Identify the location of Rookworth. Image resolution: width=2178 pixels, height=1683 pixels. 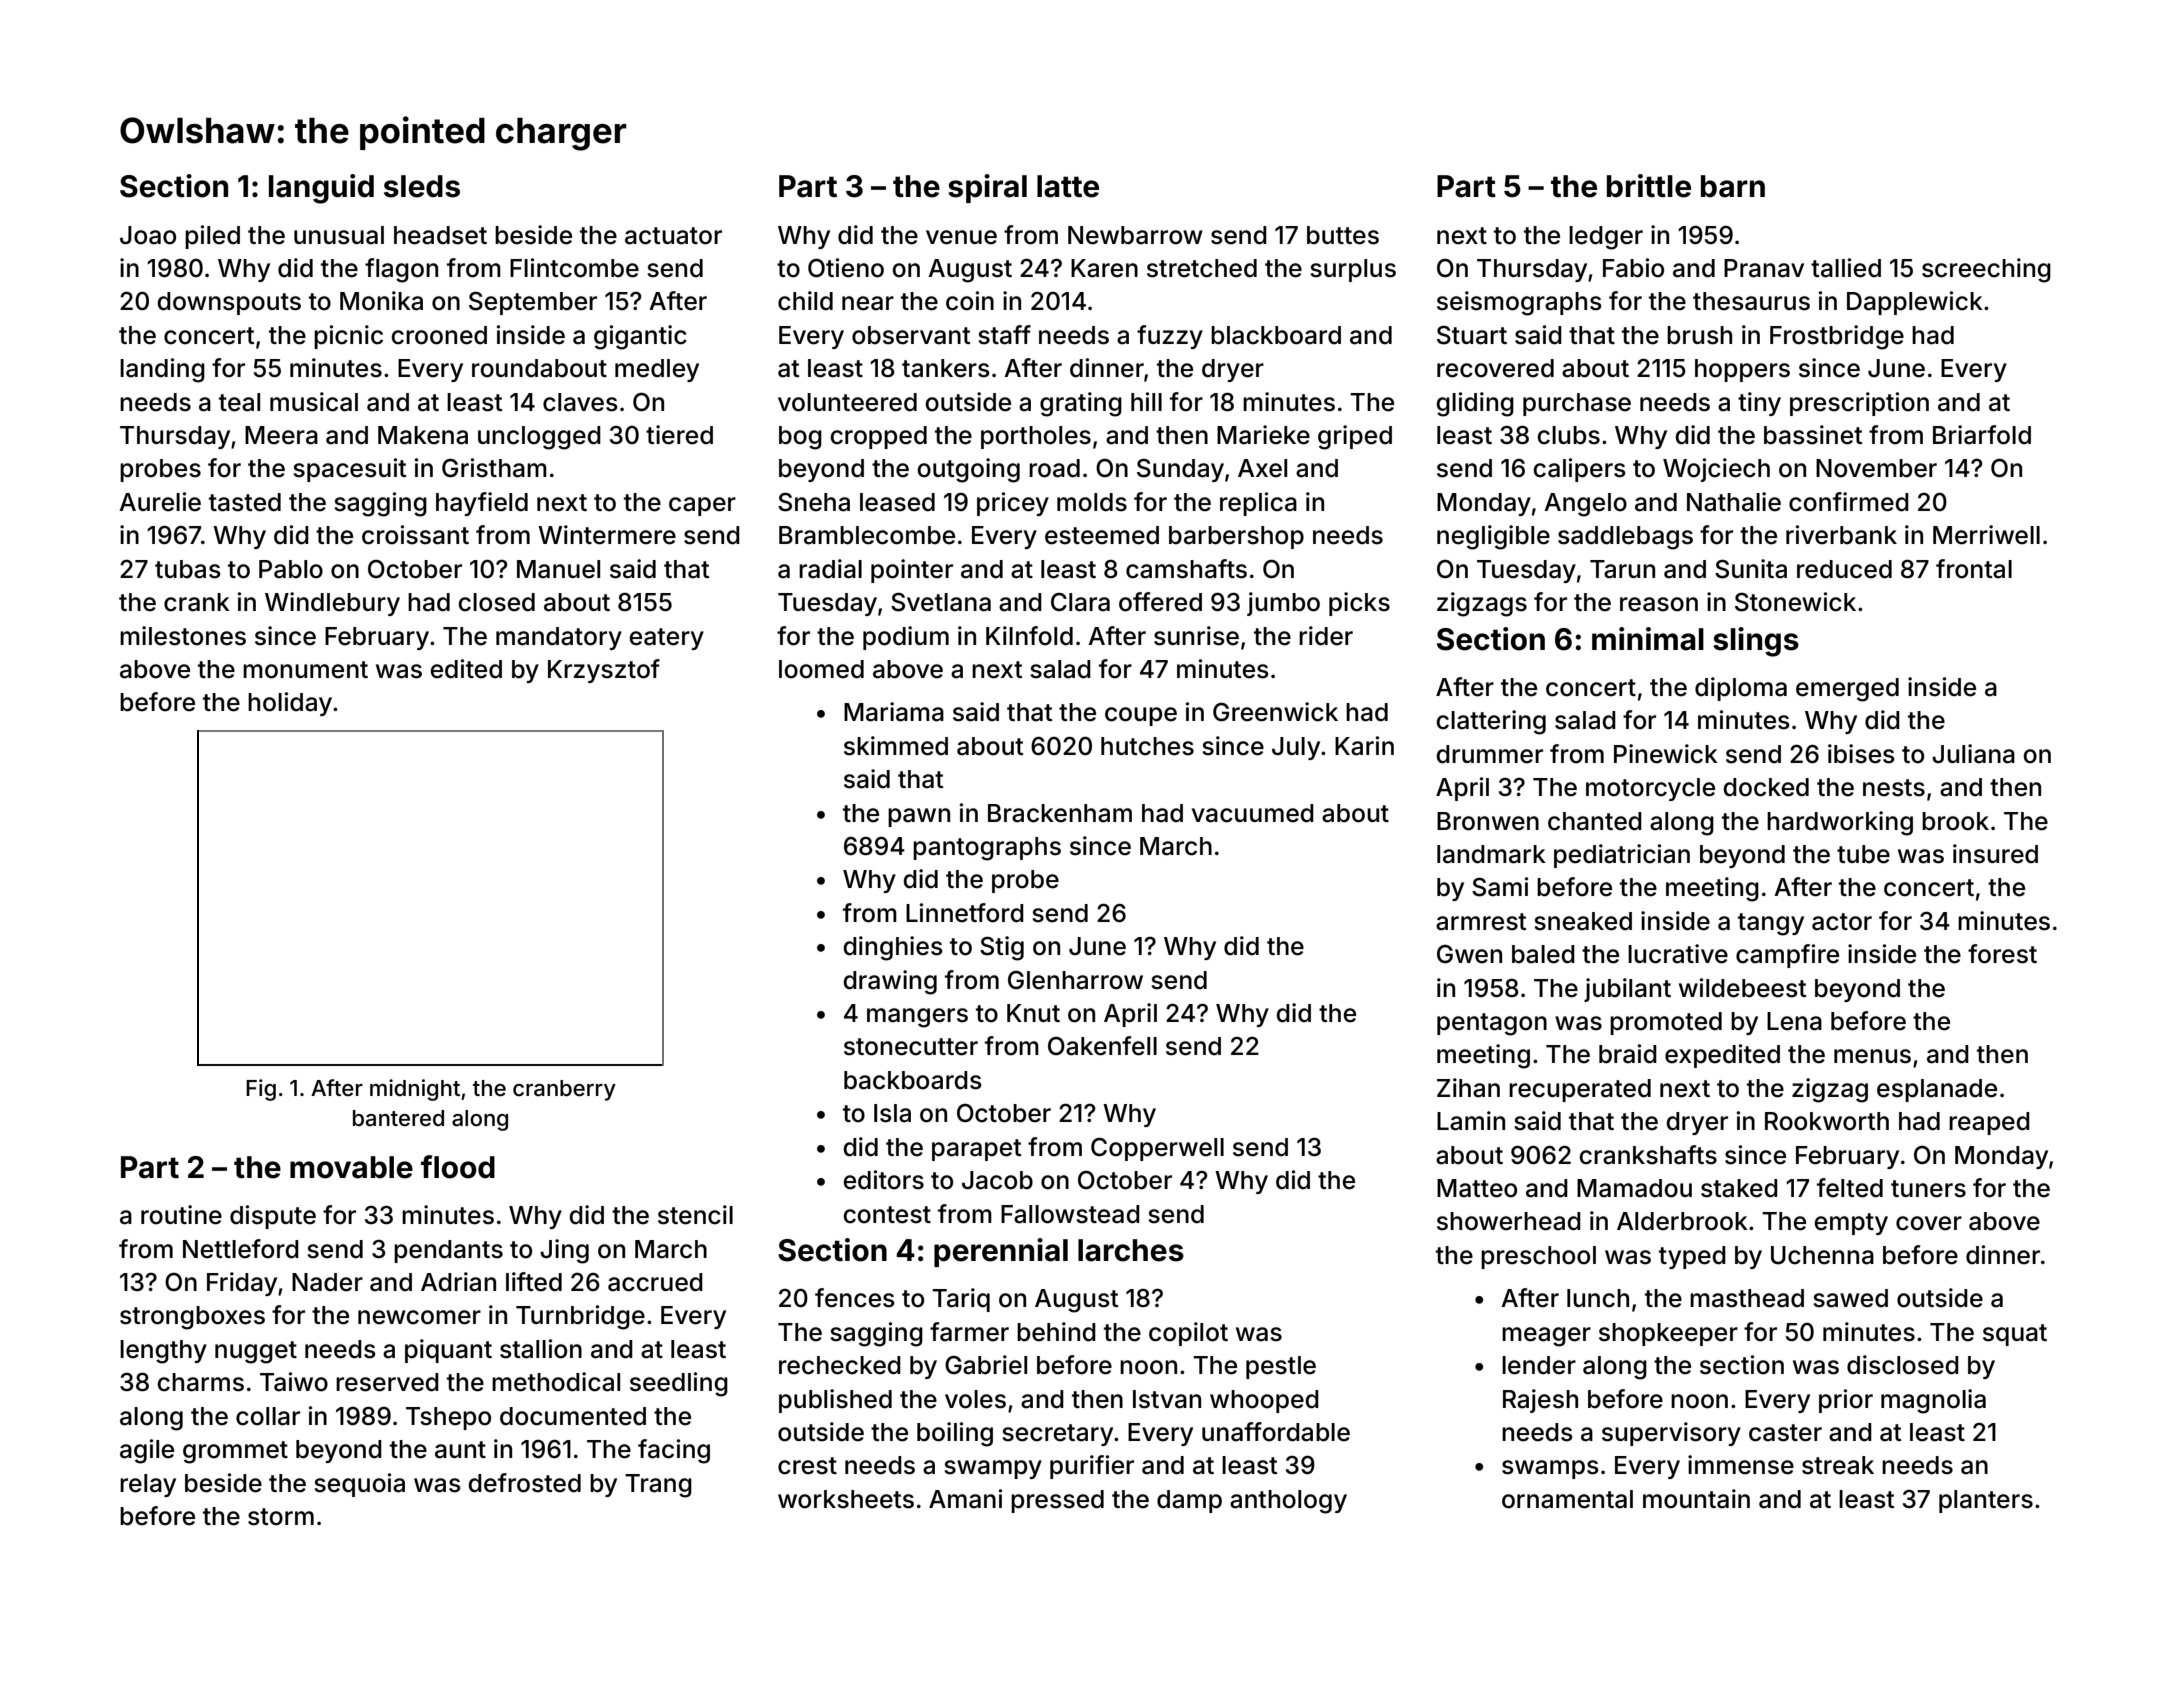
(1827, 1121).
